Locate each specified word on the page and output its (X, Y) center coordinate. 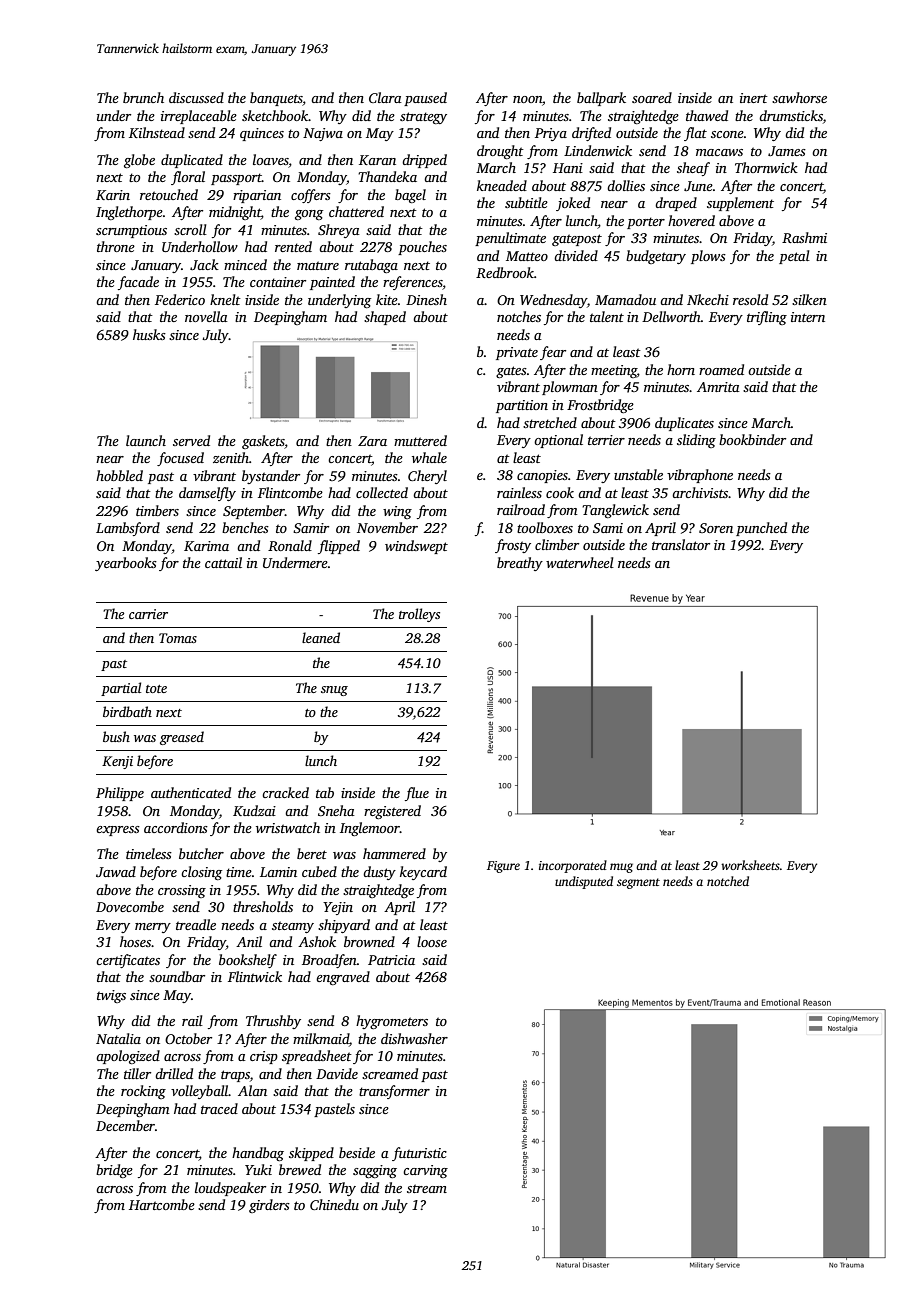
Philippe (120, 794)
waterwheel (580, 562)
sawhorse (799, 97)
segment (638, 883)
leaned (321, 637)
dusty (379, 873)
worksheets (750, 865)
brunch (143, 97)
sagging (375, 1171)
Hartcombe (162, 1204)
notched (728, 881)
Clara (385, 97)
